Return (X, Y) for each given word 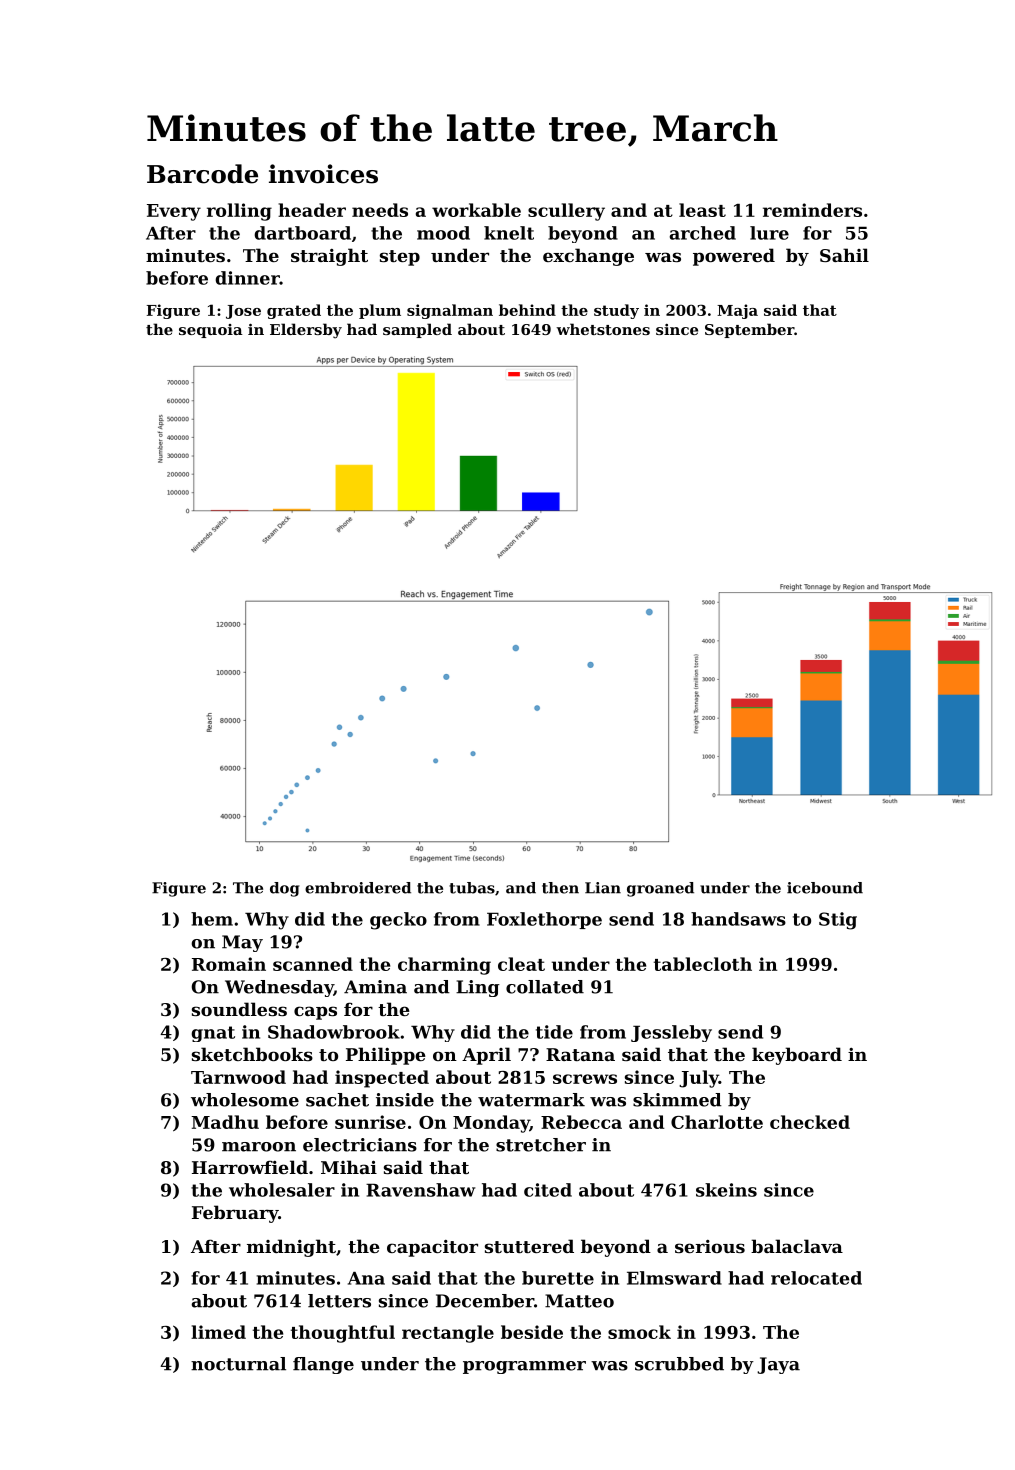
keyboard (797, 1056)
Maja (737, 311)
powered (734, 257)
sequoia (211, 331)
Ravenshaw (420, 1190)
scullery (566, 212)
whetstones (603, 329)
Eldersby (306, 331)
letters (339, 1301)
